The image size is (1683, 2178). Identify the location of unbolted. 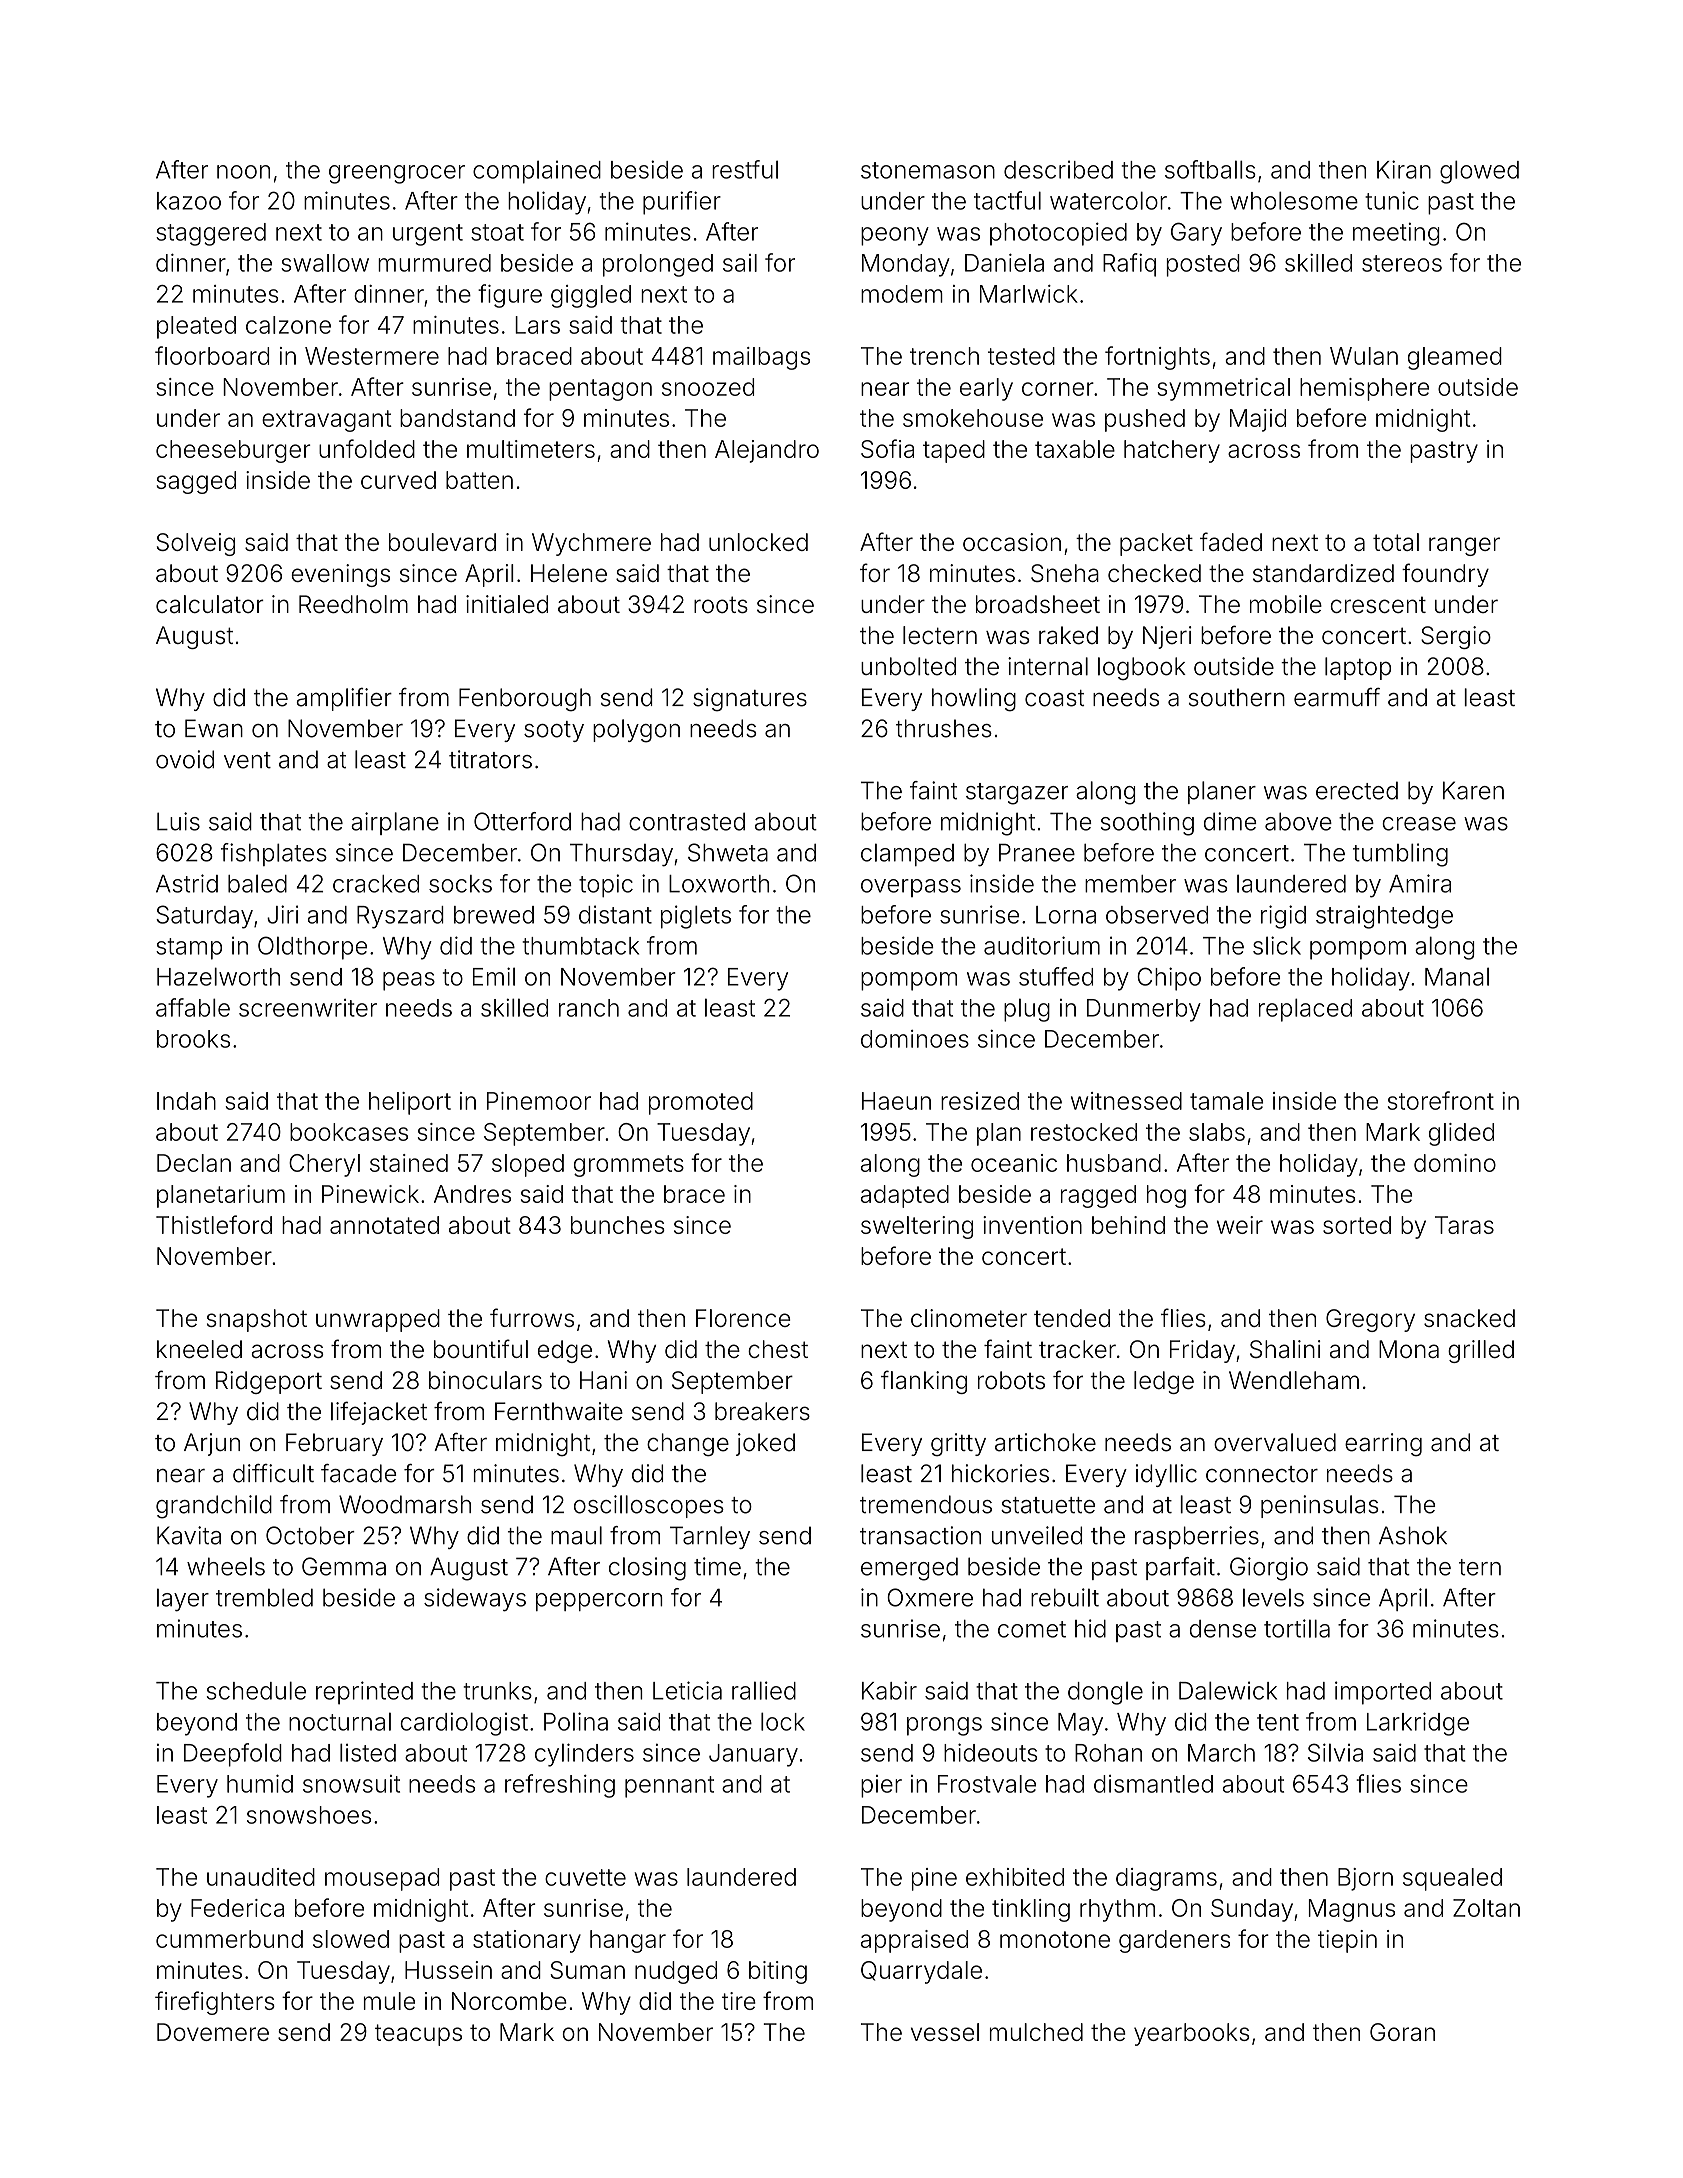
(908, 666).
